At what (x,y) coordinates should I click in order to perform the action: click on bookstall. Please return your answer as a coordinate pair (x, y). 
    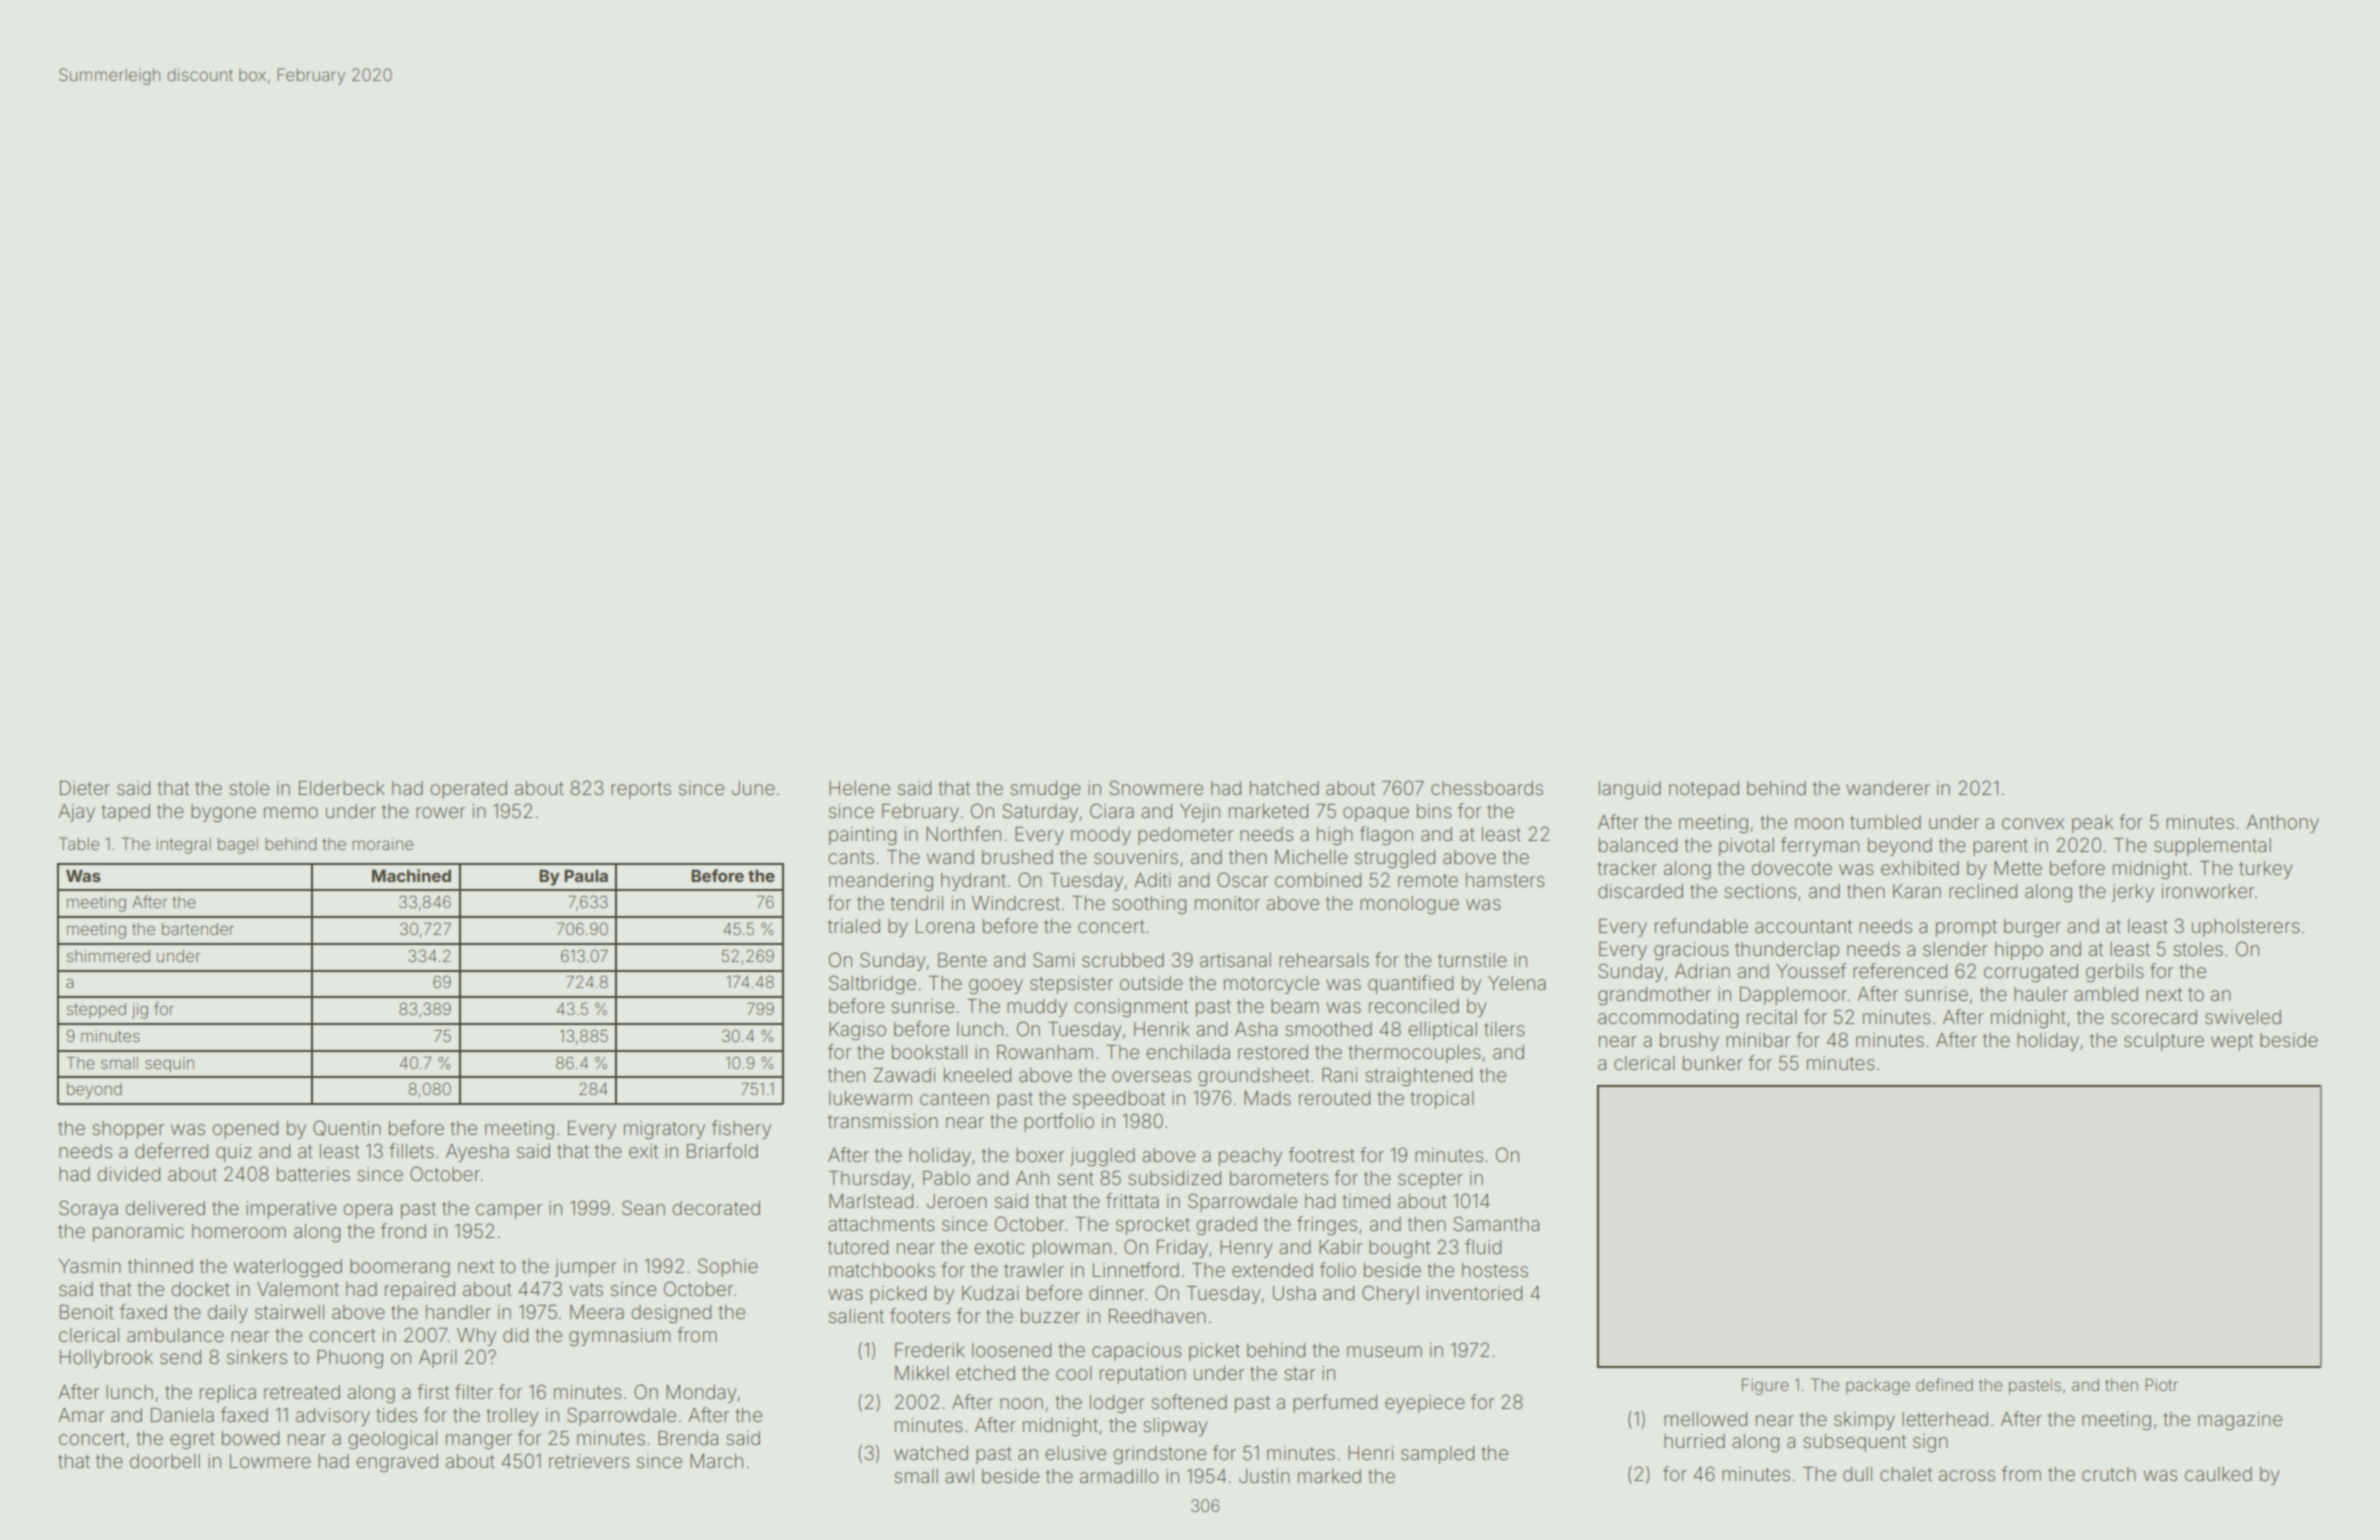
    Looking at the image, I should click on (929, 1052).
